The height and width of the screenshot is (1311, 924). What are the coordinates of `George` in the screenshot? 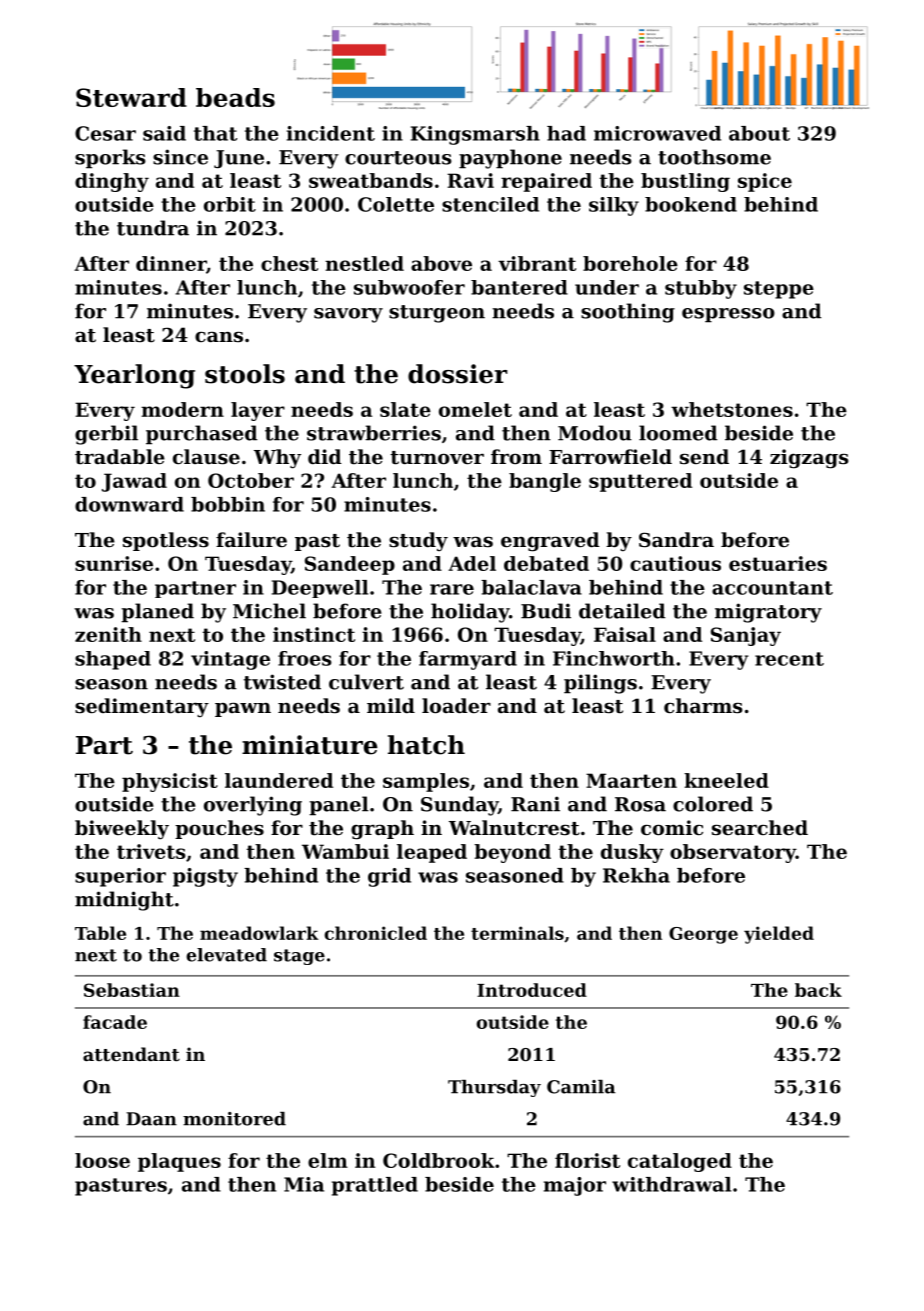 It's located at (703, 935).
